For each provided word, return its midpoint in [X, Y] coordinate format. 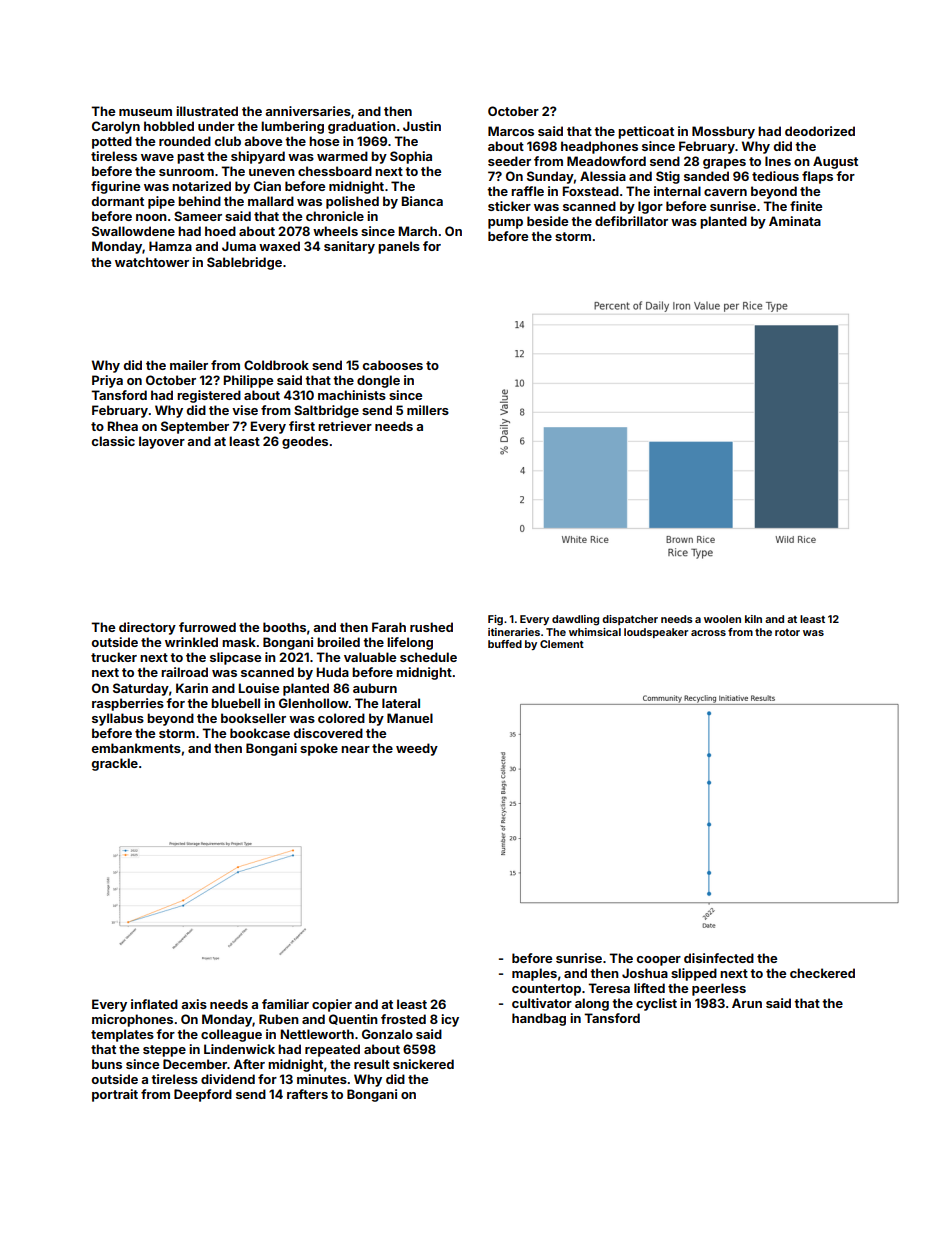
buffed [505, 644]
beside [547, 221]
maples [534, 974]
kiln [753, 619]
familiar [285, 1004]
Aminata [795, 221]
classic [113, 441]
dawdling [575, 620]
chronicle [335, 216]
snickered [423, 1064]
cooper [659, 961]
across [708, 633]
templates [122, 1035]
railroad [184, 672]
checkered [822, 973]
